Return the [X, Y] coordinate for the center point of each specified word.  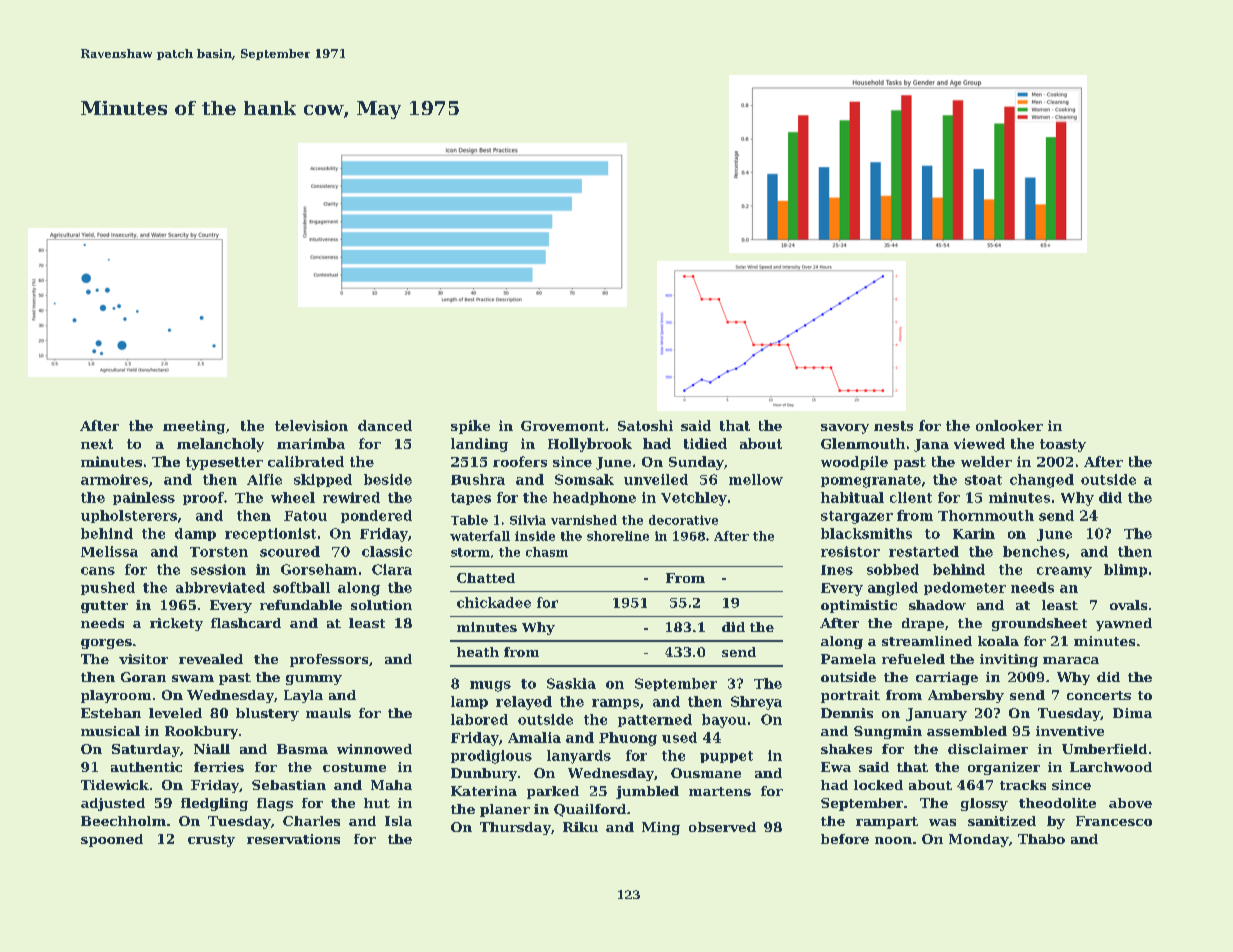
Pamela [848, 659]
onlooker [1009, 425]
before [845, 839]
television [311, 425]
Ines [837, 570]
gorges [106, 644]
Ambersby [966, 696]
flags [275, 804]
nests [893, 426]
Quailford [590, 810]
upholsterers [129, 516]
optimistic [859, 606]
